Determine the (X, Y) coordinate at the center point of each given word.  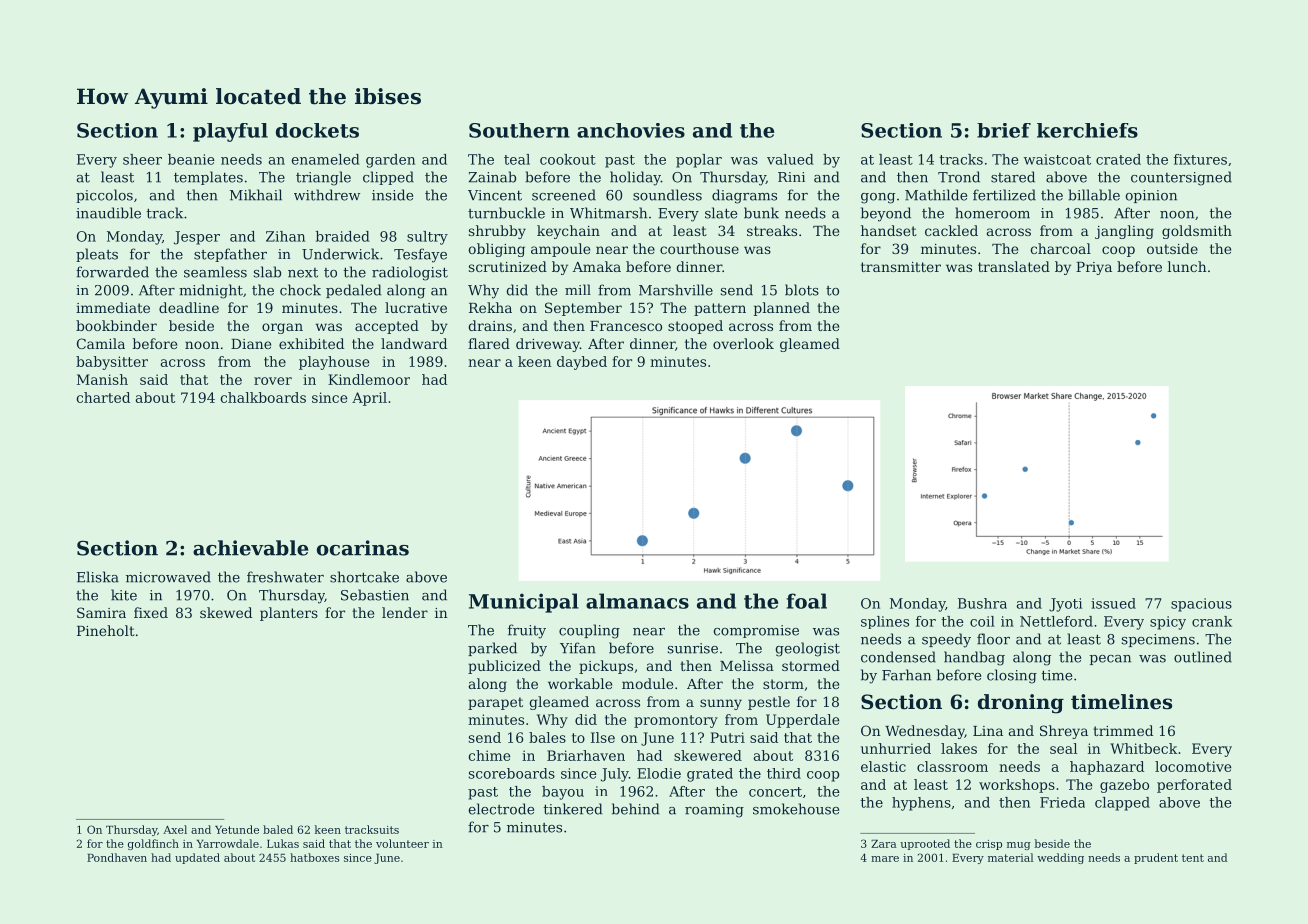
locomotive (1193, 766)
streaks (772, 230)
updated (197, 858)
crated (1118, 159)
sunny (721, 704)
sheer (142, 159)
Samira (101, 612)
